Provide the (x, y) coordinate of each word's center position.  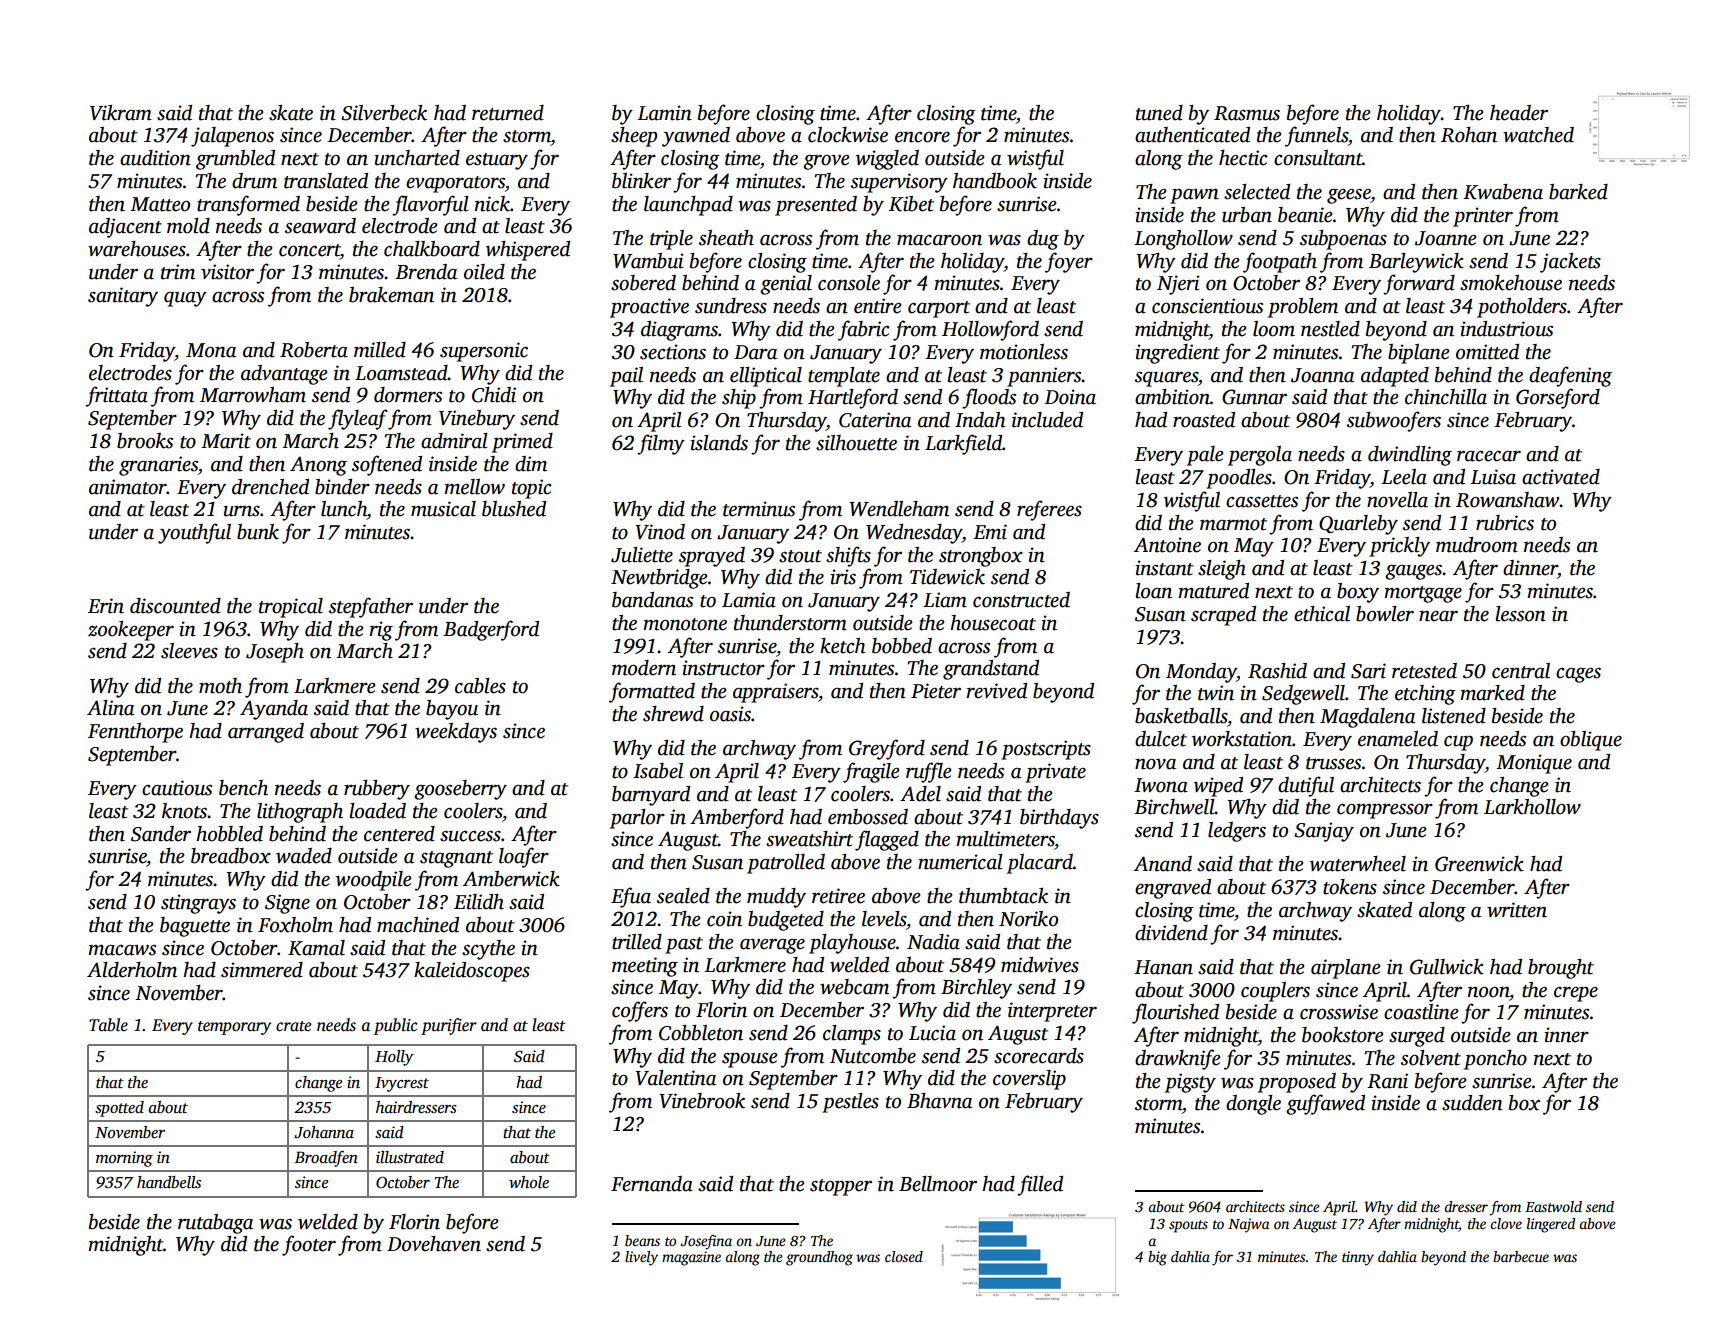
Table (108, 1025)
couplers (1275, 992)
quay (185, 299)
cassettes (1262, 501)
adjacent (125, 228)
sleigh (1222, 570)
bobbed (902, 646)
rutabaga (215, 1224)
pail (626, 377)
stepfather (371, 607)
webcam (854, 987)
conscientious (1207, 306)
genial (786, 285)
